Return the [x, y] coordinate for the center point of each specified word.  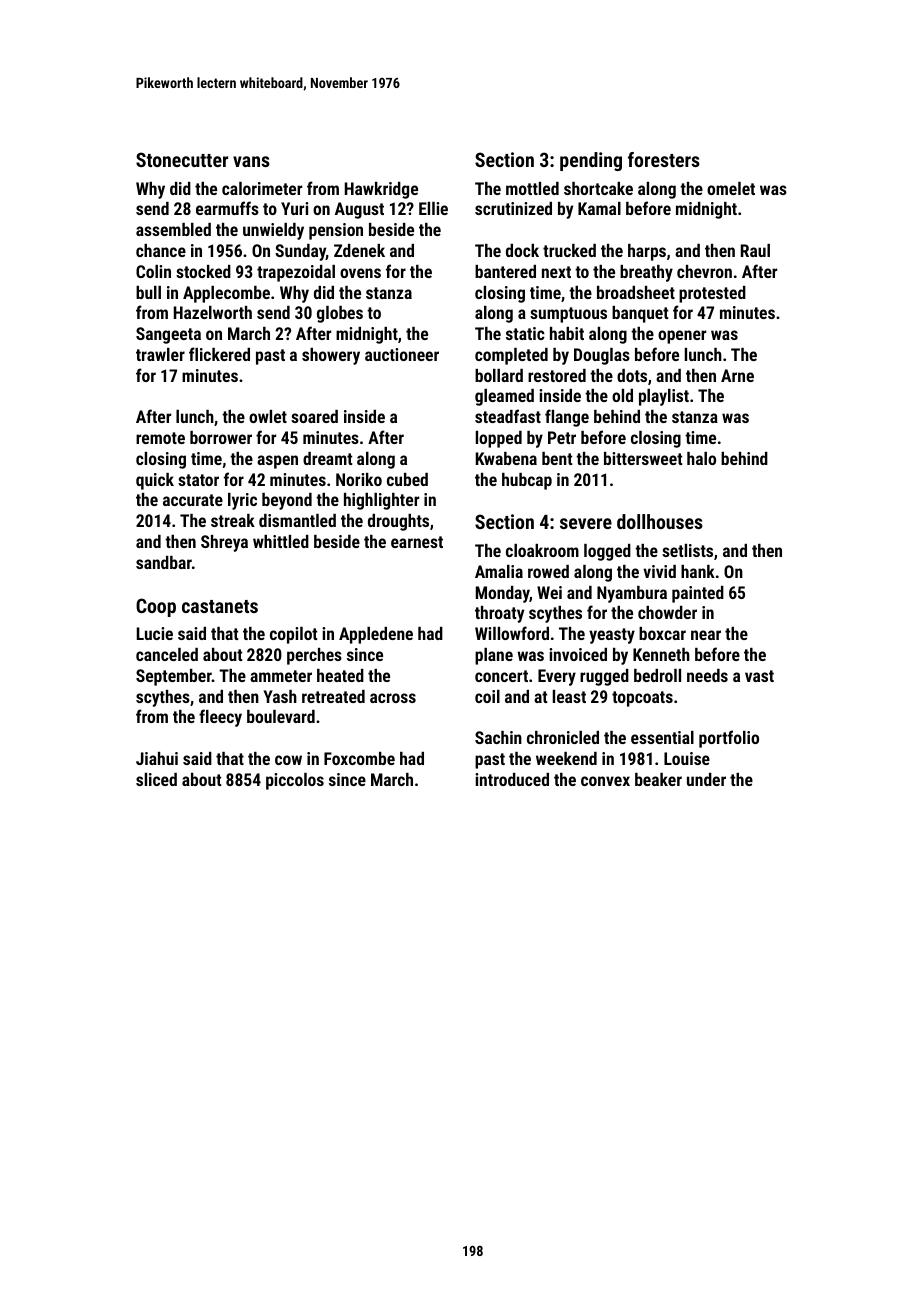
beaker [658, 779]
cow [288, 760]
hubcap [527, 481]
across [393, 698]
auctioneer [402, 354]
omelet [731, 188]
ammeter [281, 676]
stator [198, 480]
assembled [173, 229]
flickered [219, 354]
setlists [687, 550]
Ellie [433, 208]
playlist [664, 397]
